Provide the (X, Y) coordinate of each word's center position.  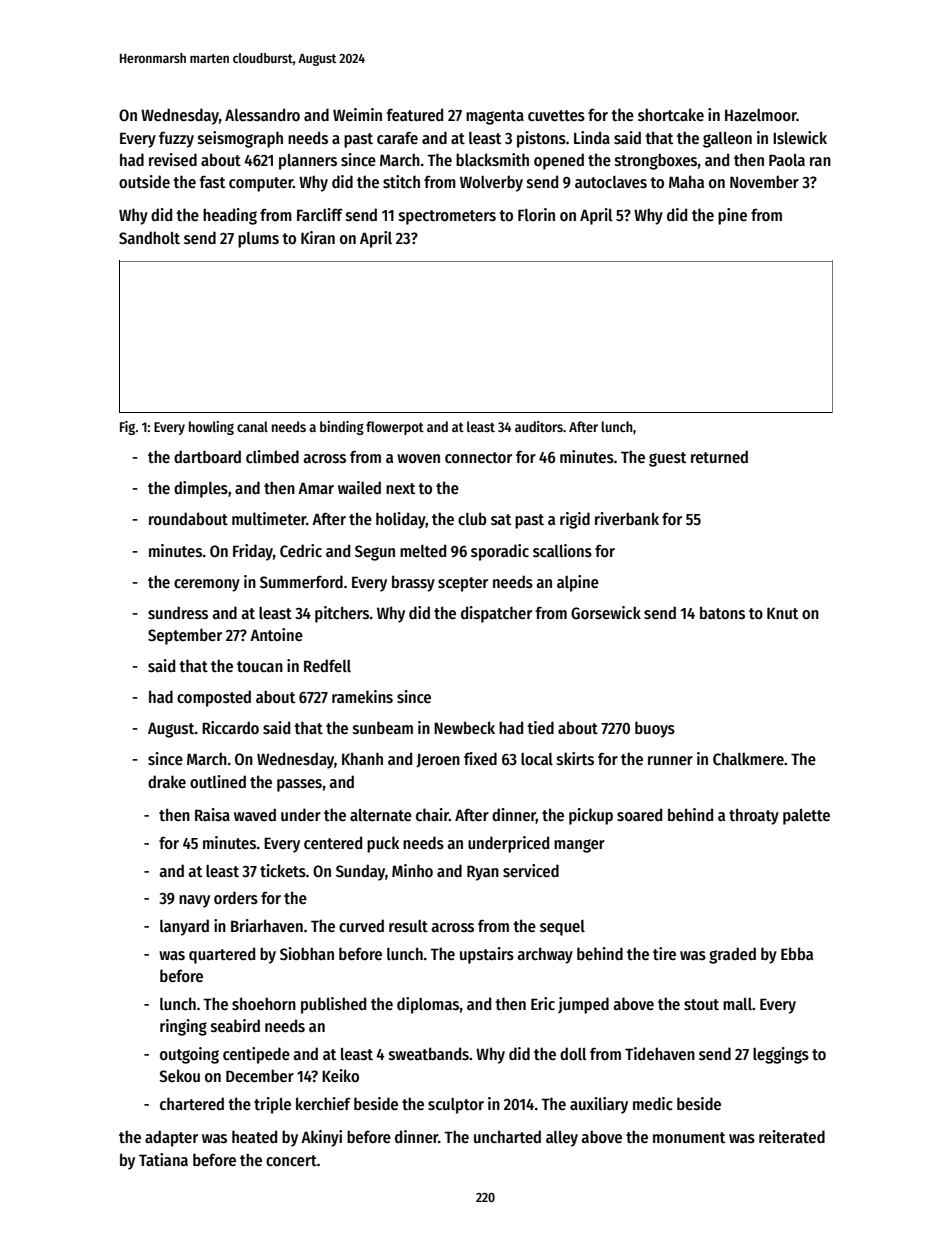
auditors (539, 426)
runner (670, 760)
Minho (412, 870)
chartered (192, 1103)
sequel (562, 928)
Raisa (212, 815)
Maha (686, 181)
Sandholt (149, 237)
